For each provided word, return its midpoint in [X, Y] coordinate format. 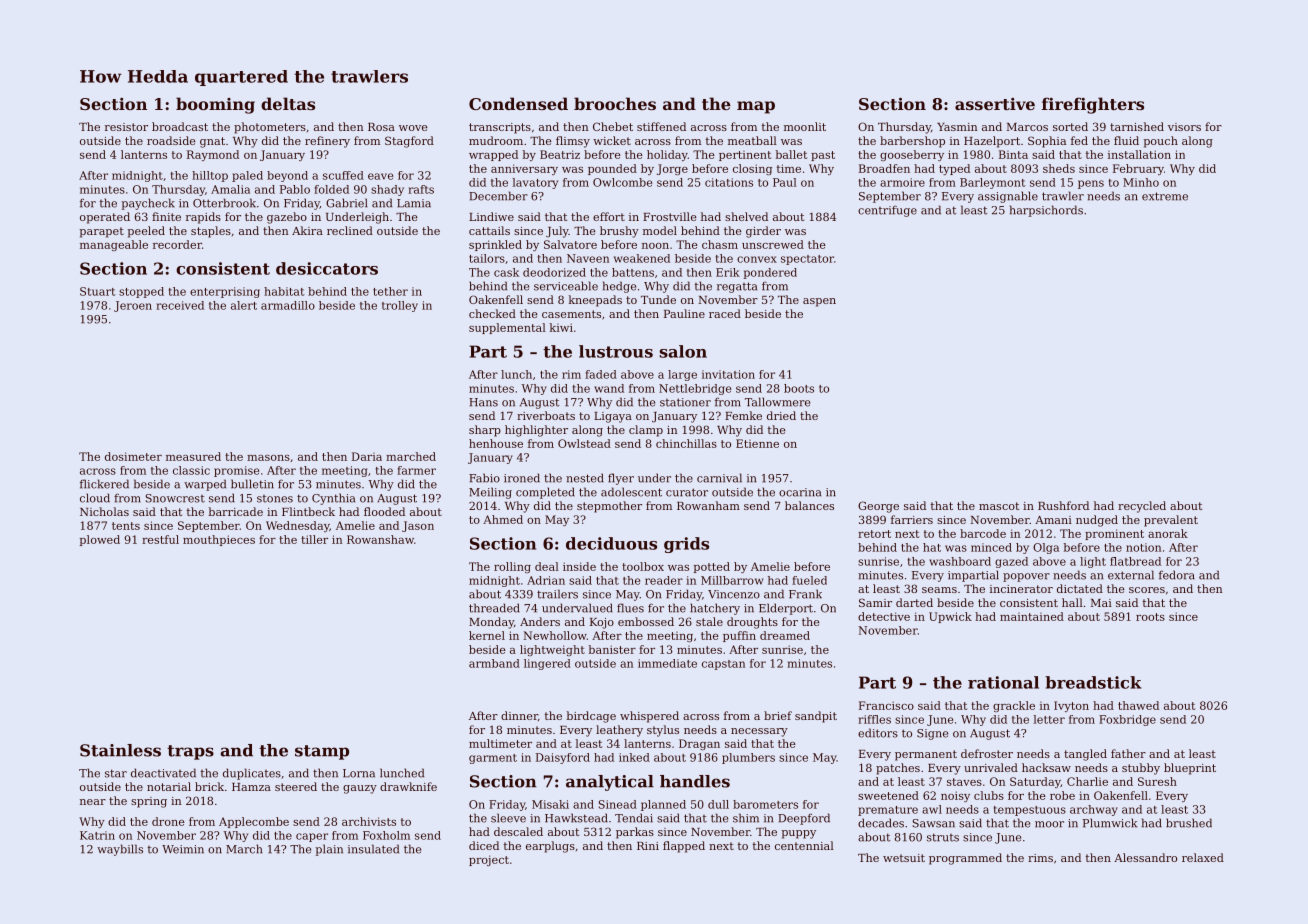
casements [571, 314]
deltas [288, 103]
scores [1147, 590]
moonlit [805, 126]
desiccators [327, 268]
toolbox [643, 566]
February [1138, 169]
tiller [314, 539]
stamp [322, 752]
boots [799, 388]
